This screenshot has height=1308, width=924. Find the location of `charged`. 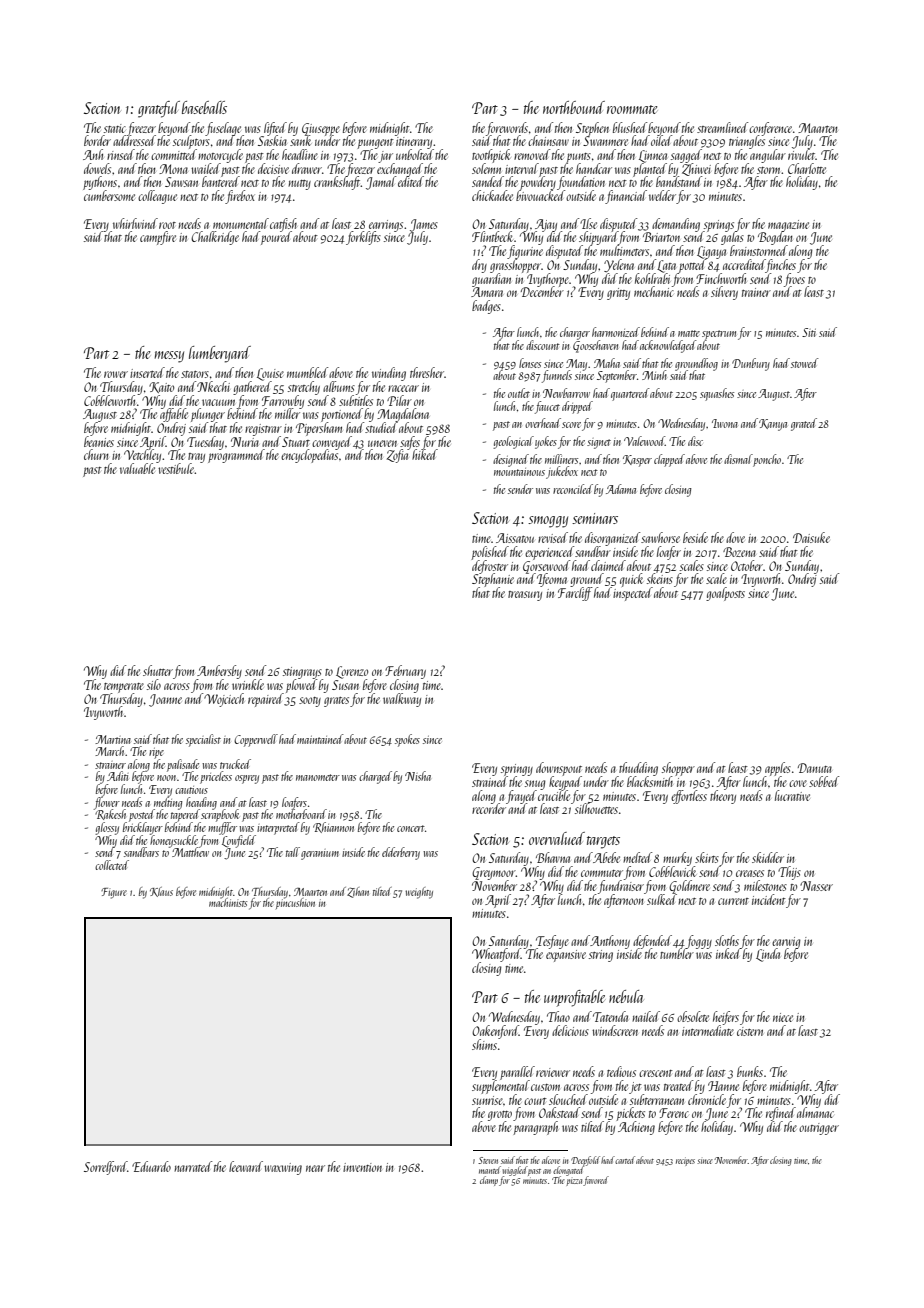

charged is located at coordinates (375, 777).
